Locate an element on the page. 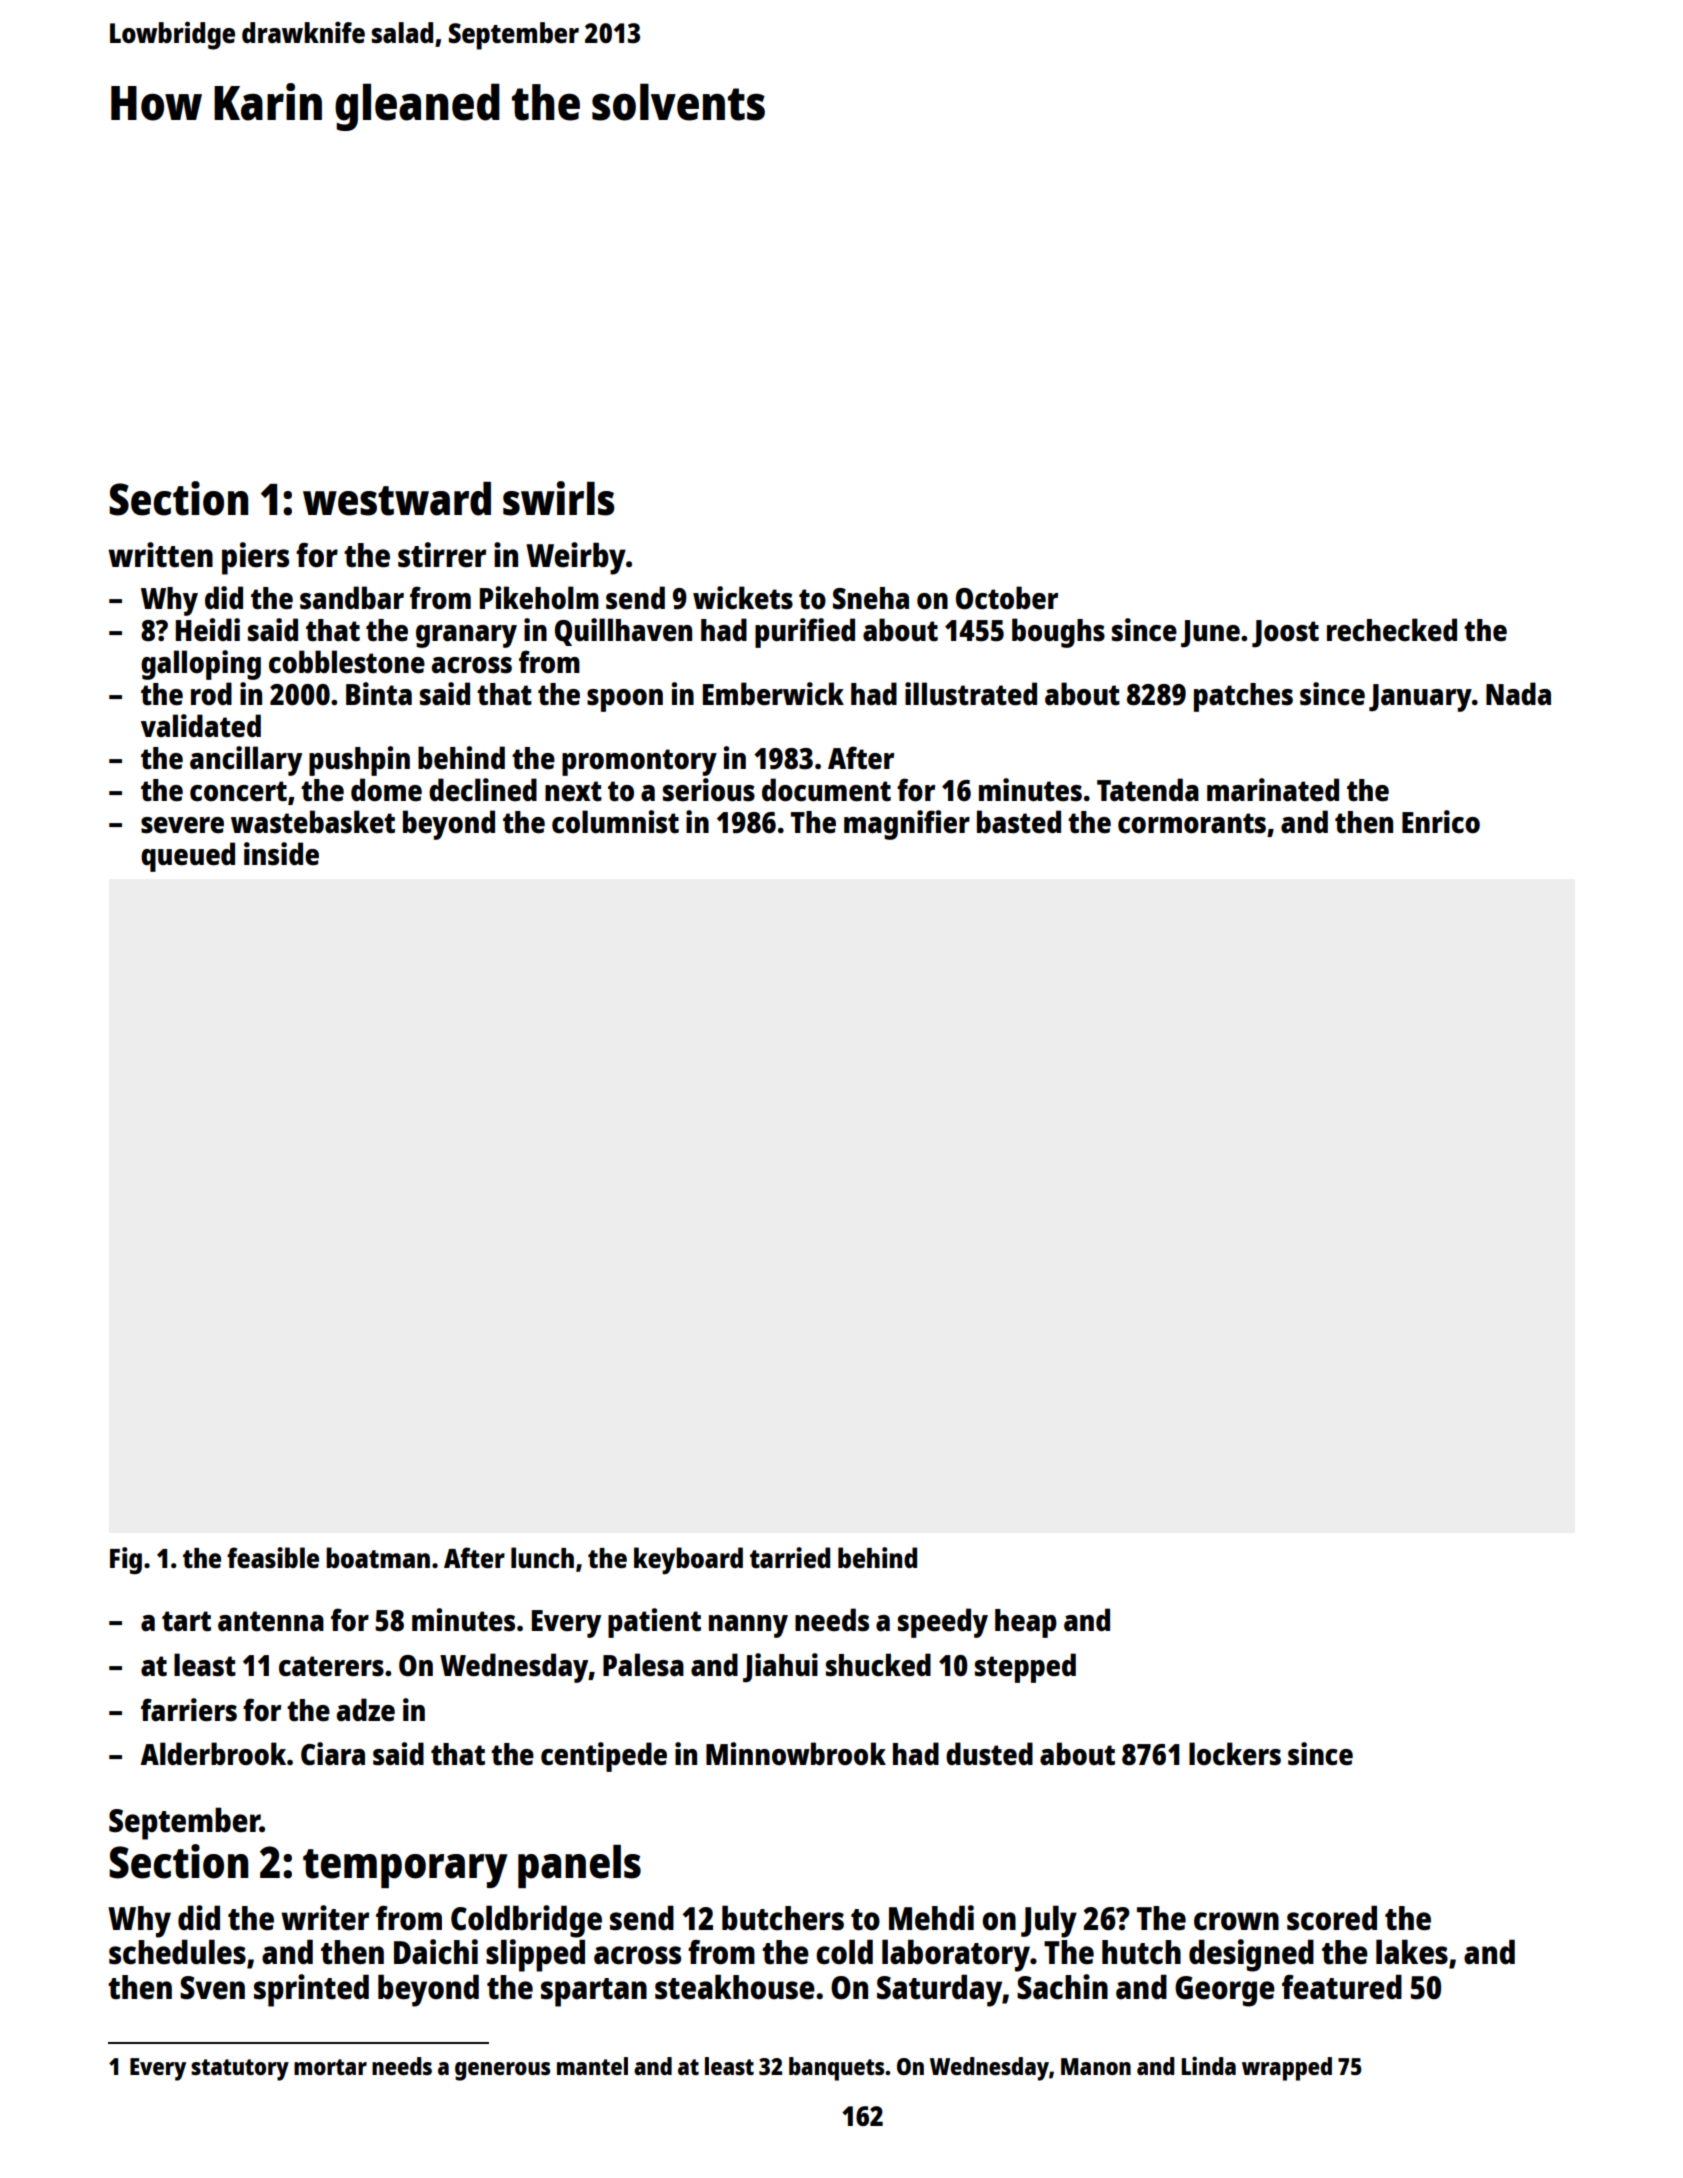 The width and height of the image is (1683, 2178). wastebasket is located at coordinates (313, 822).
